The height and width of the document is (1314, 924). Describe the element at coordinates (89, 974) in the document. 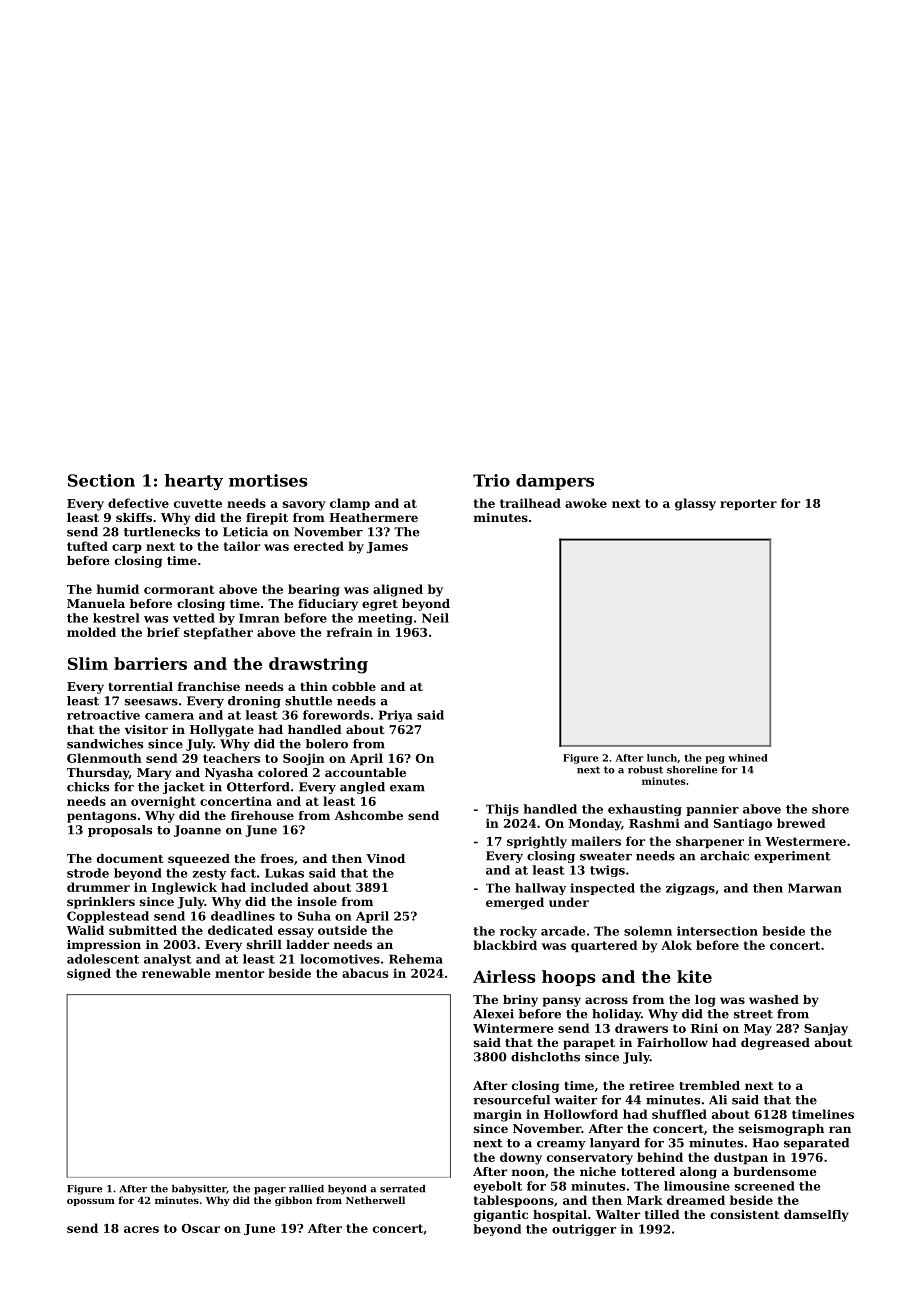

I see `signed` at that location.
